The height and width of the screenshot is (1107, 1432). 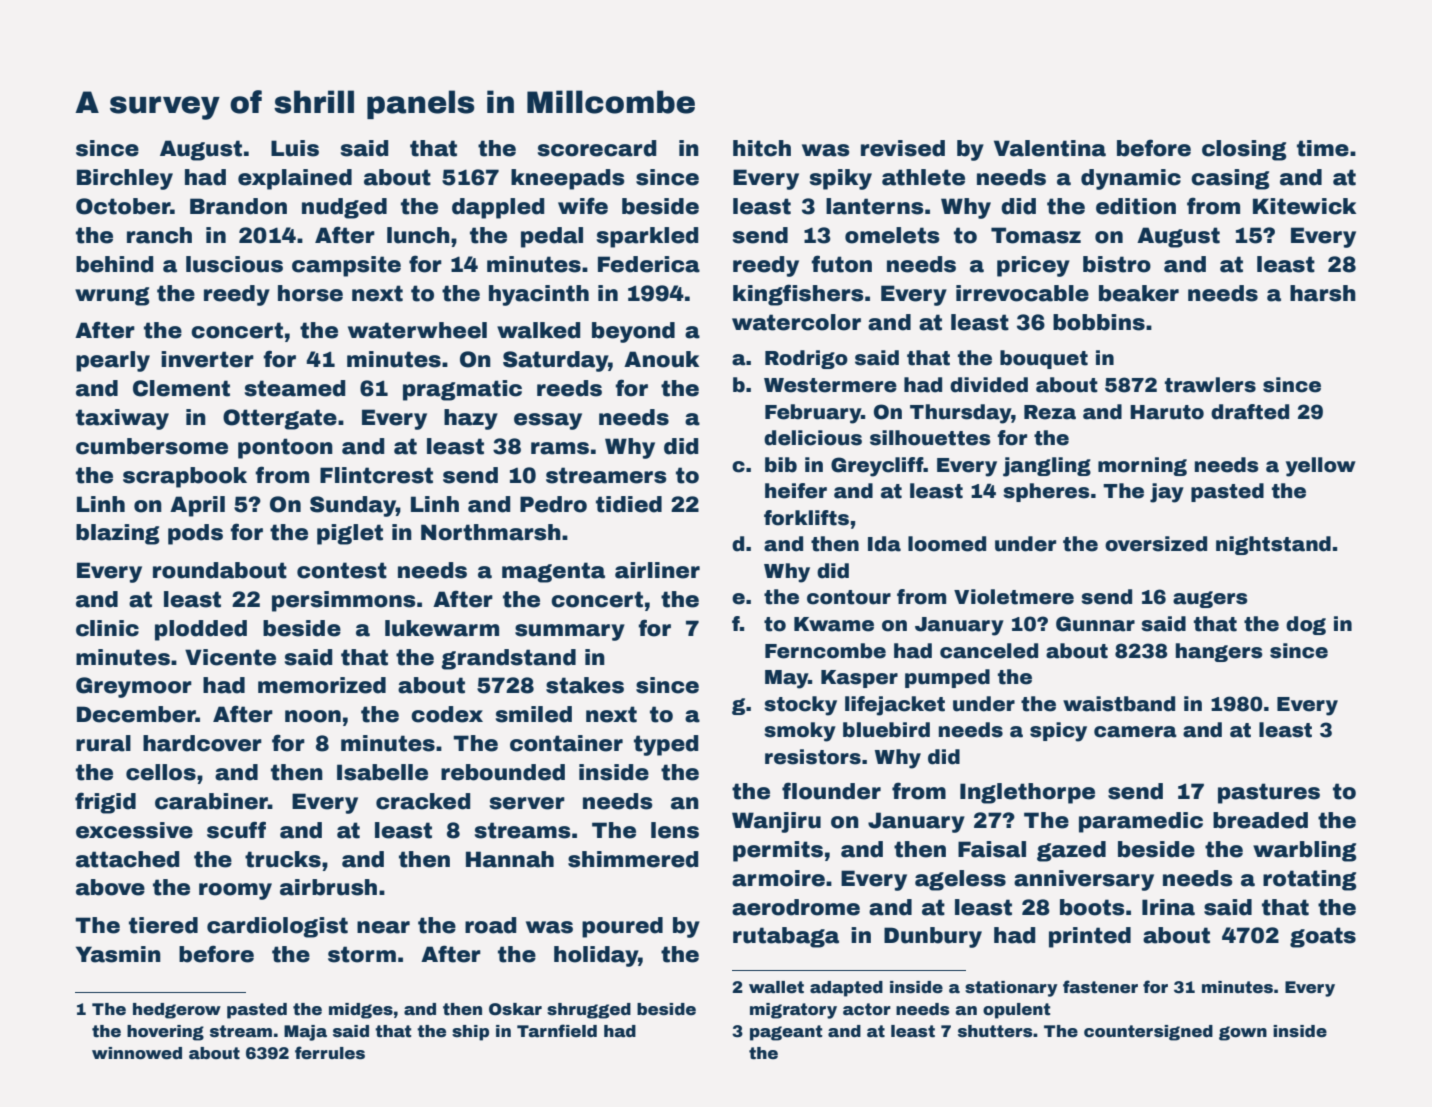 What do you see at coordinates (137, 1053) in the screenshot?
I see `winnowed` at bounding box center [137, 1053].
